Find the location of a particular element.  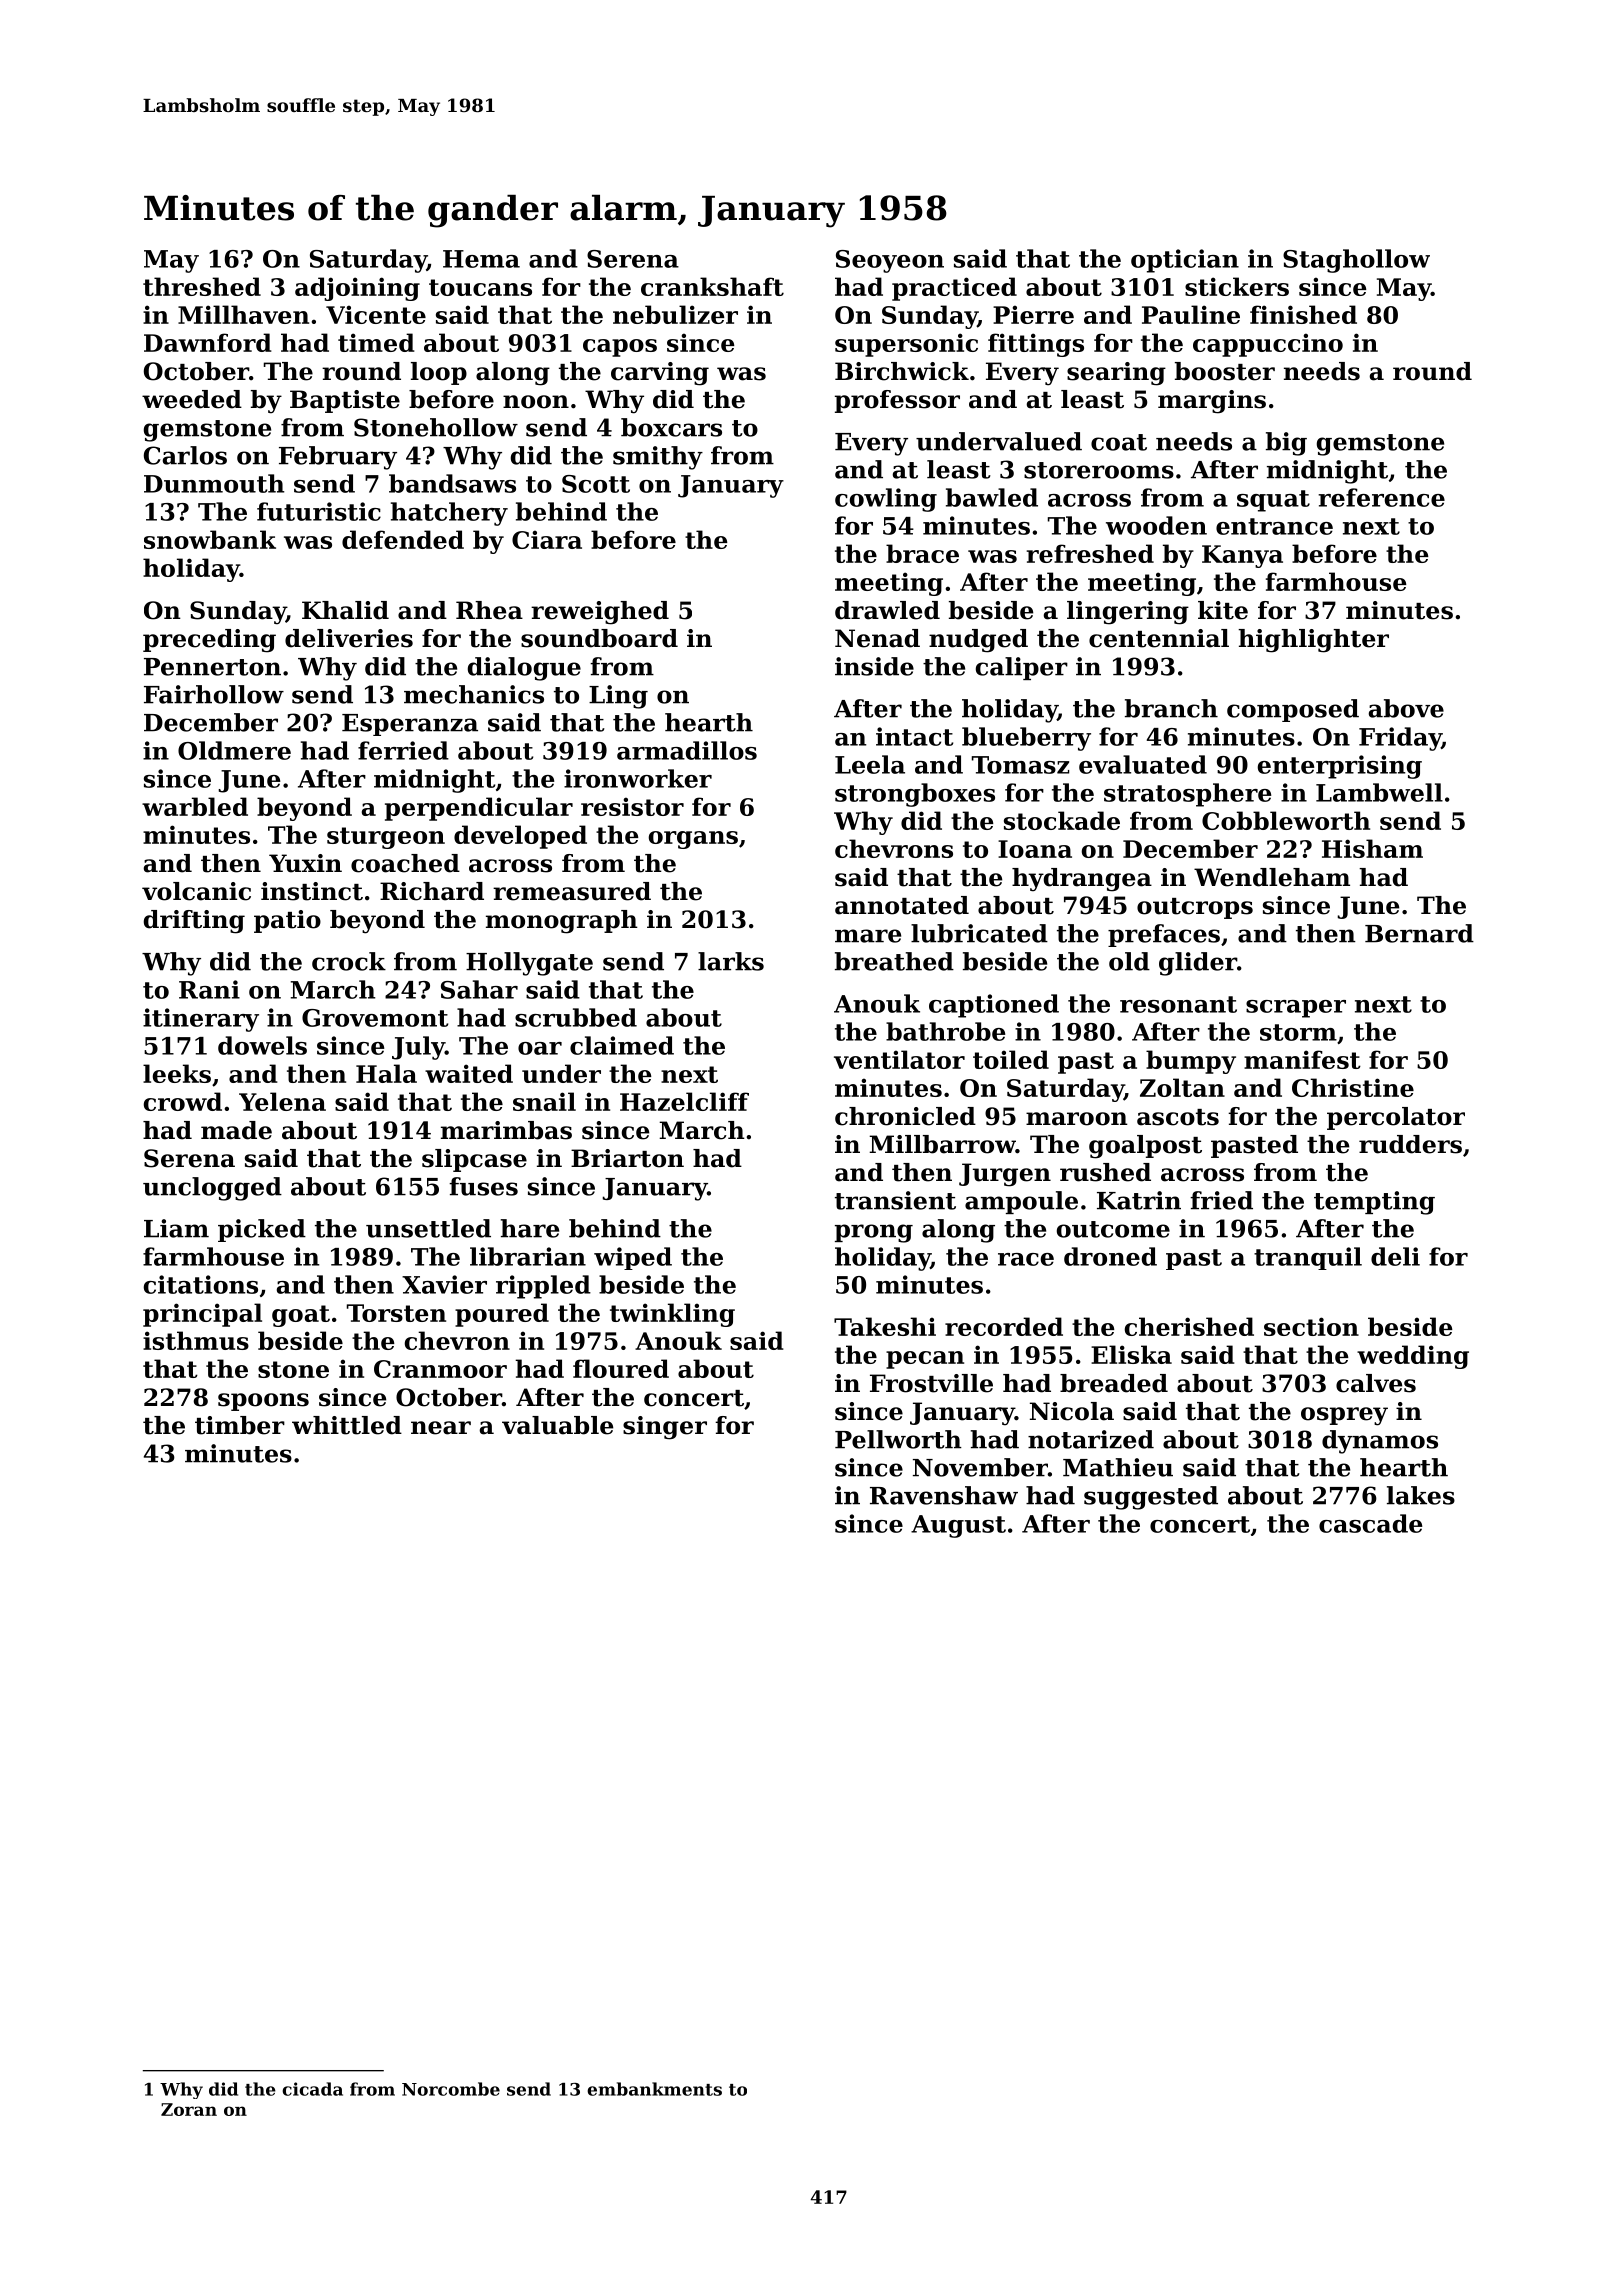

wiped is located at coordinates (633, 1258).
